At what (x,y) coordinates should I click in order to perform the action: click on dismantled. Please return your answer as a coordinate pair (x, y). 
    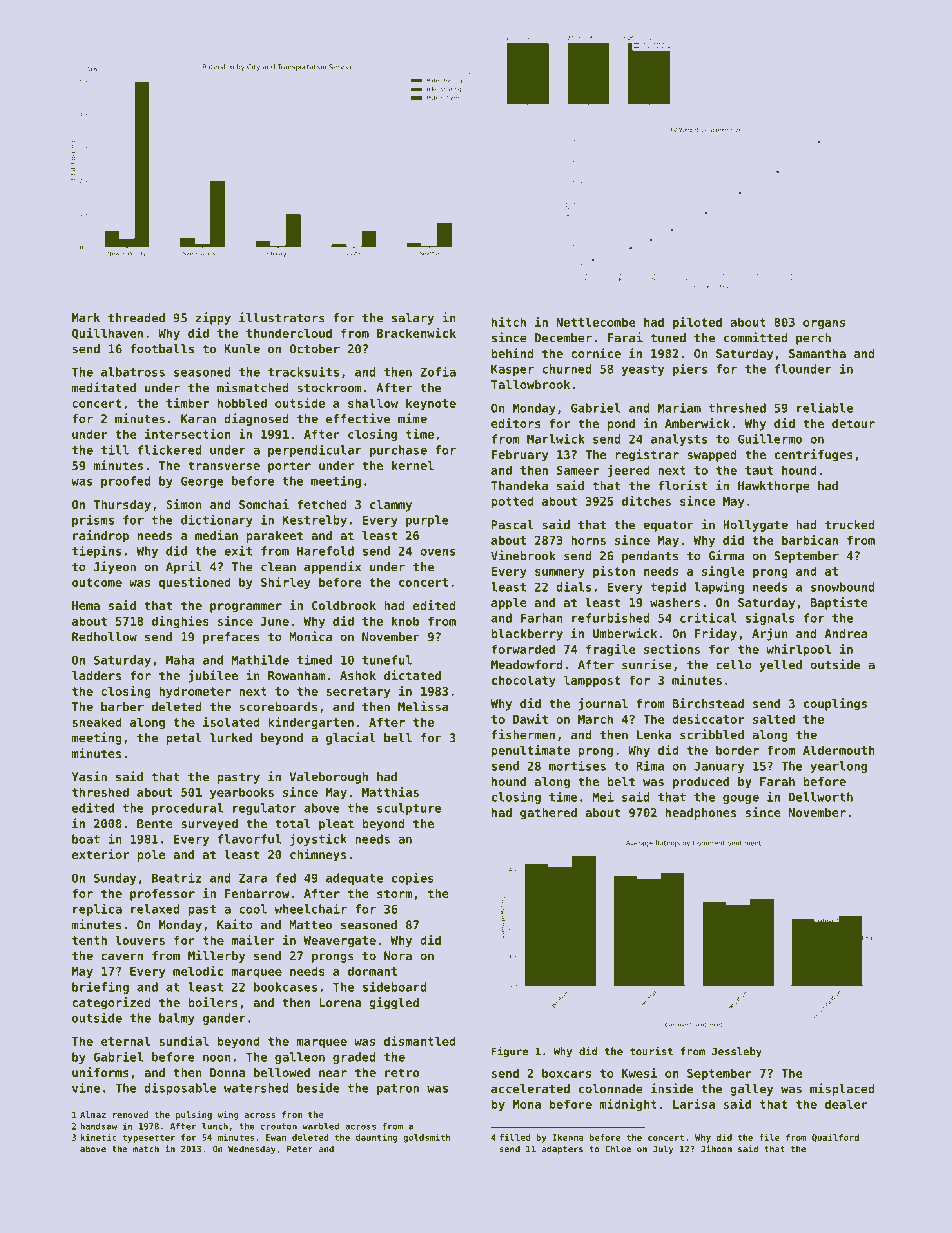
    Looking at the image, I should click on (420, 1041).
